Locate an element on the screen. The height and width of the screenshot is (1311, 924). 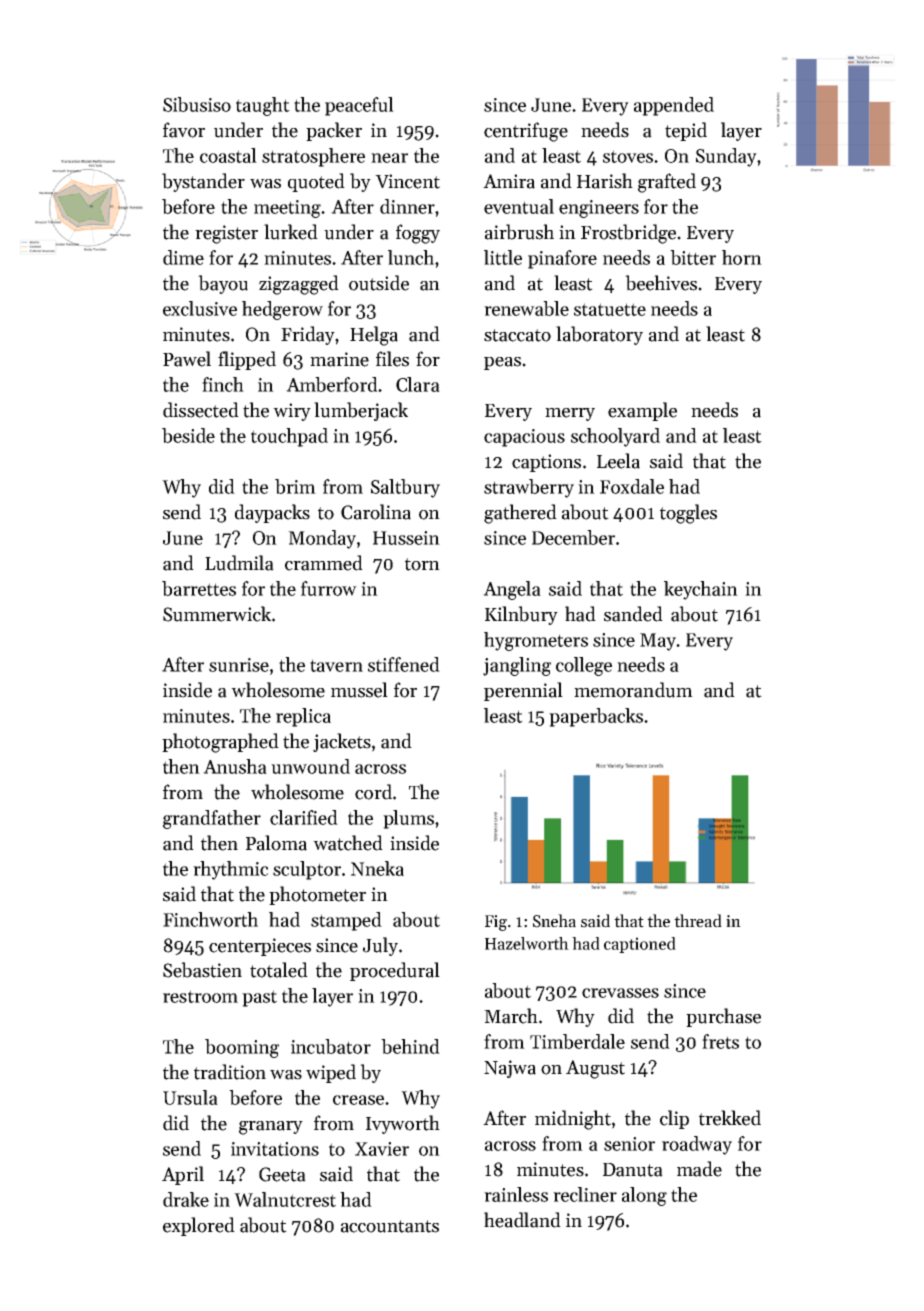
tavern is located at coordinates (336, 665).
